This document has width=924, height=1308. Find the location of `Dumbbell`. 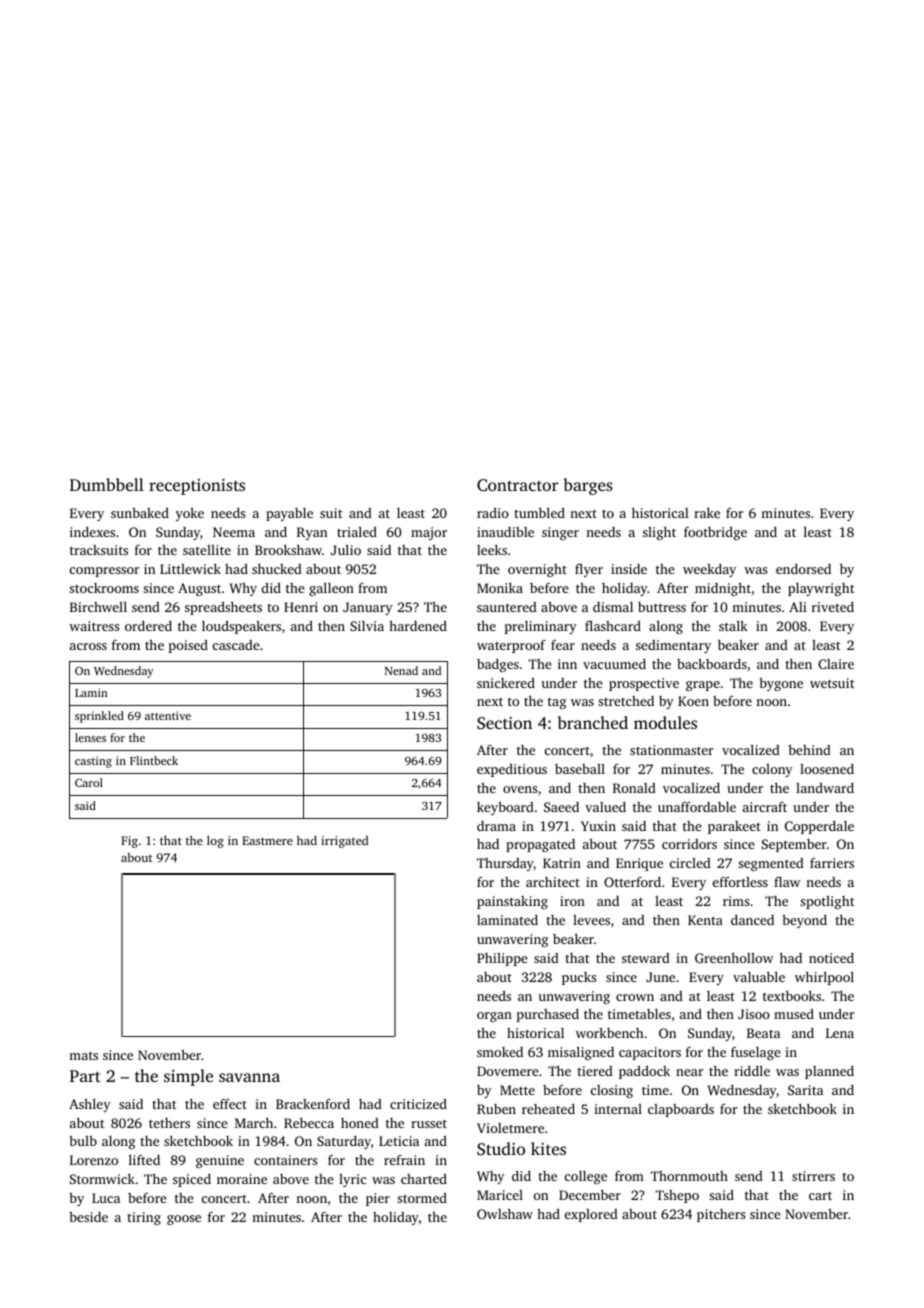

Dumbbell is located at coordinates (107, 484).
